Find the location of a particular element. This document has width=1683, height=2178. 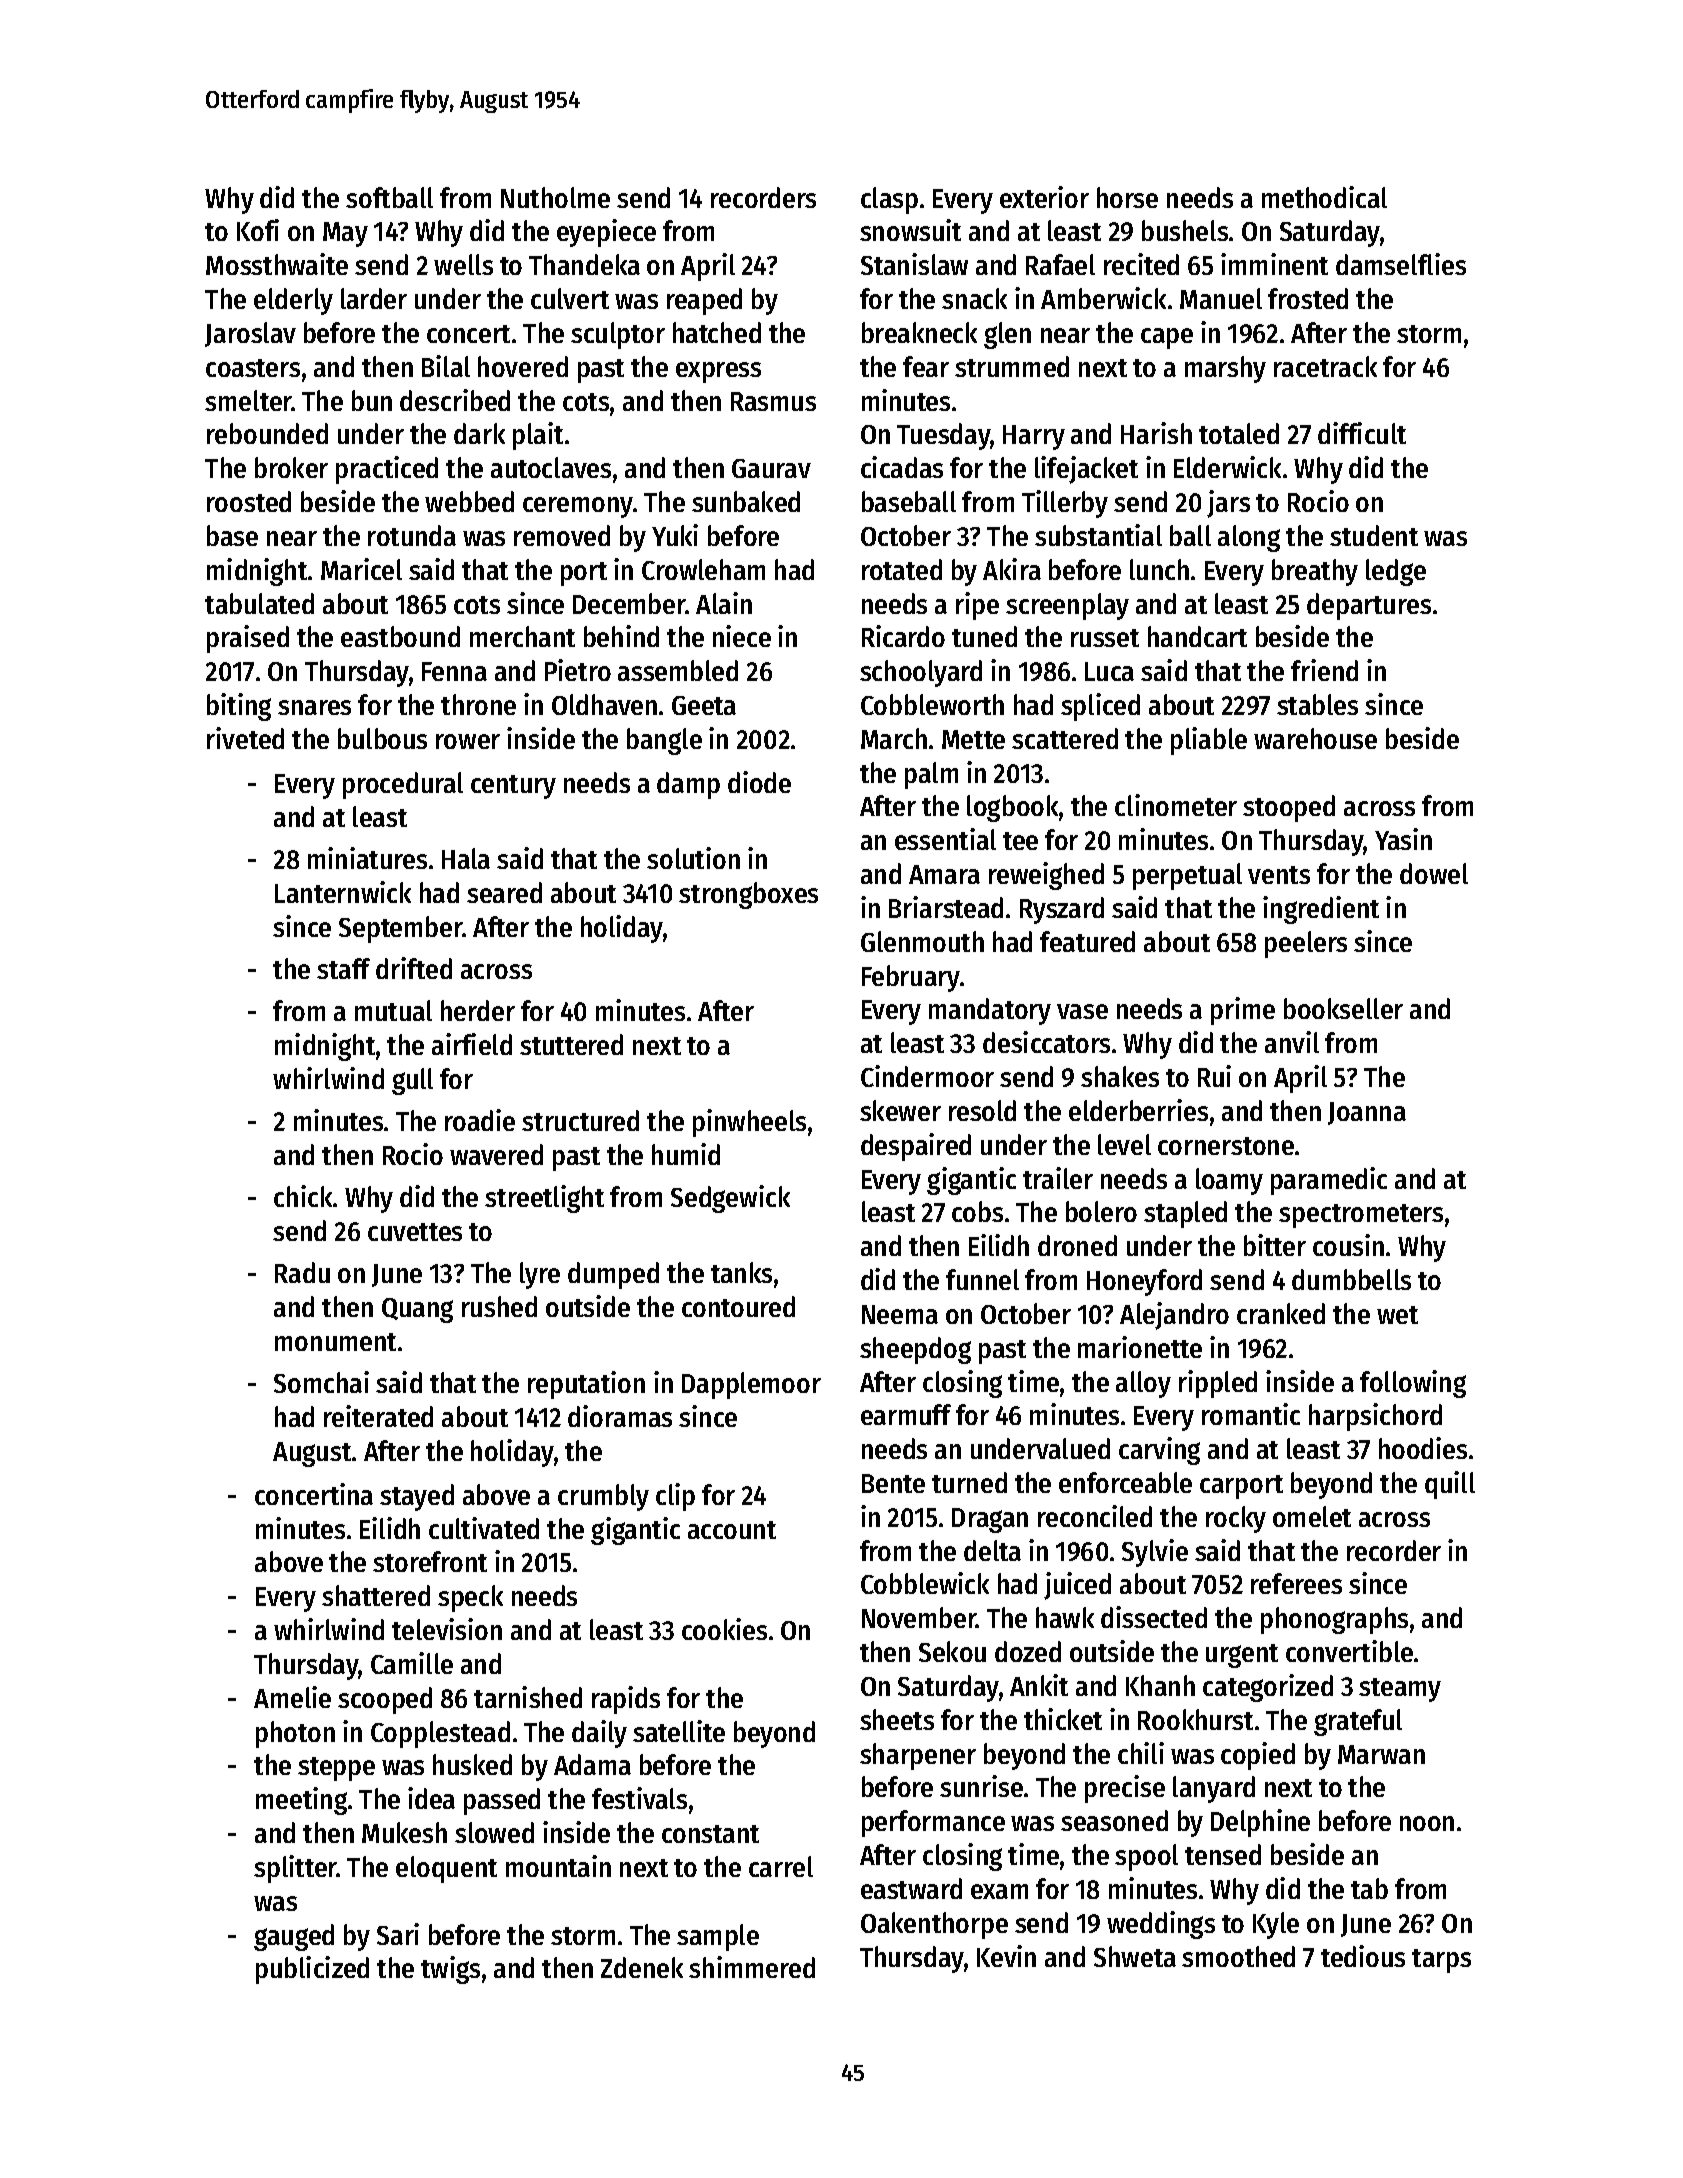

student is located at coordinates (1374, 535).
